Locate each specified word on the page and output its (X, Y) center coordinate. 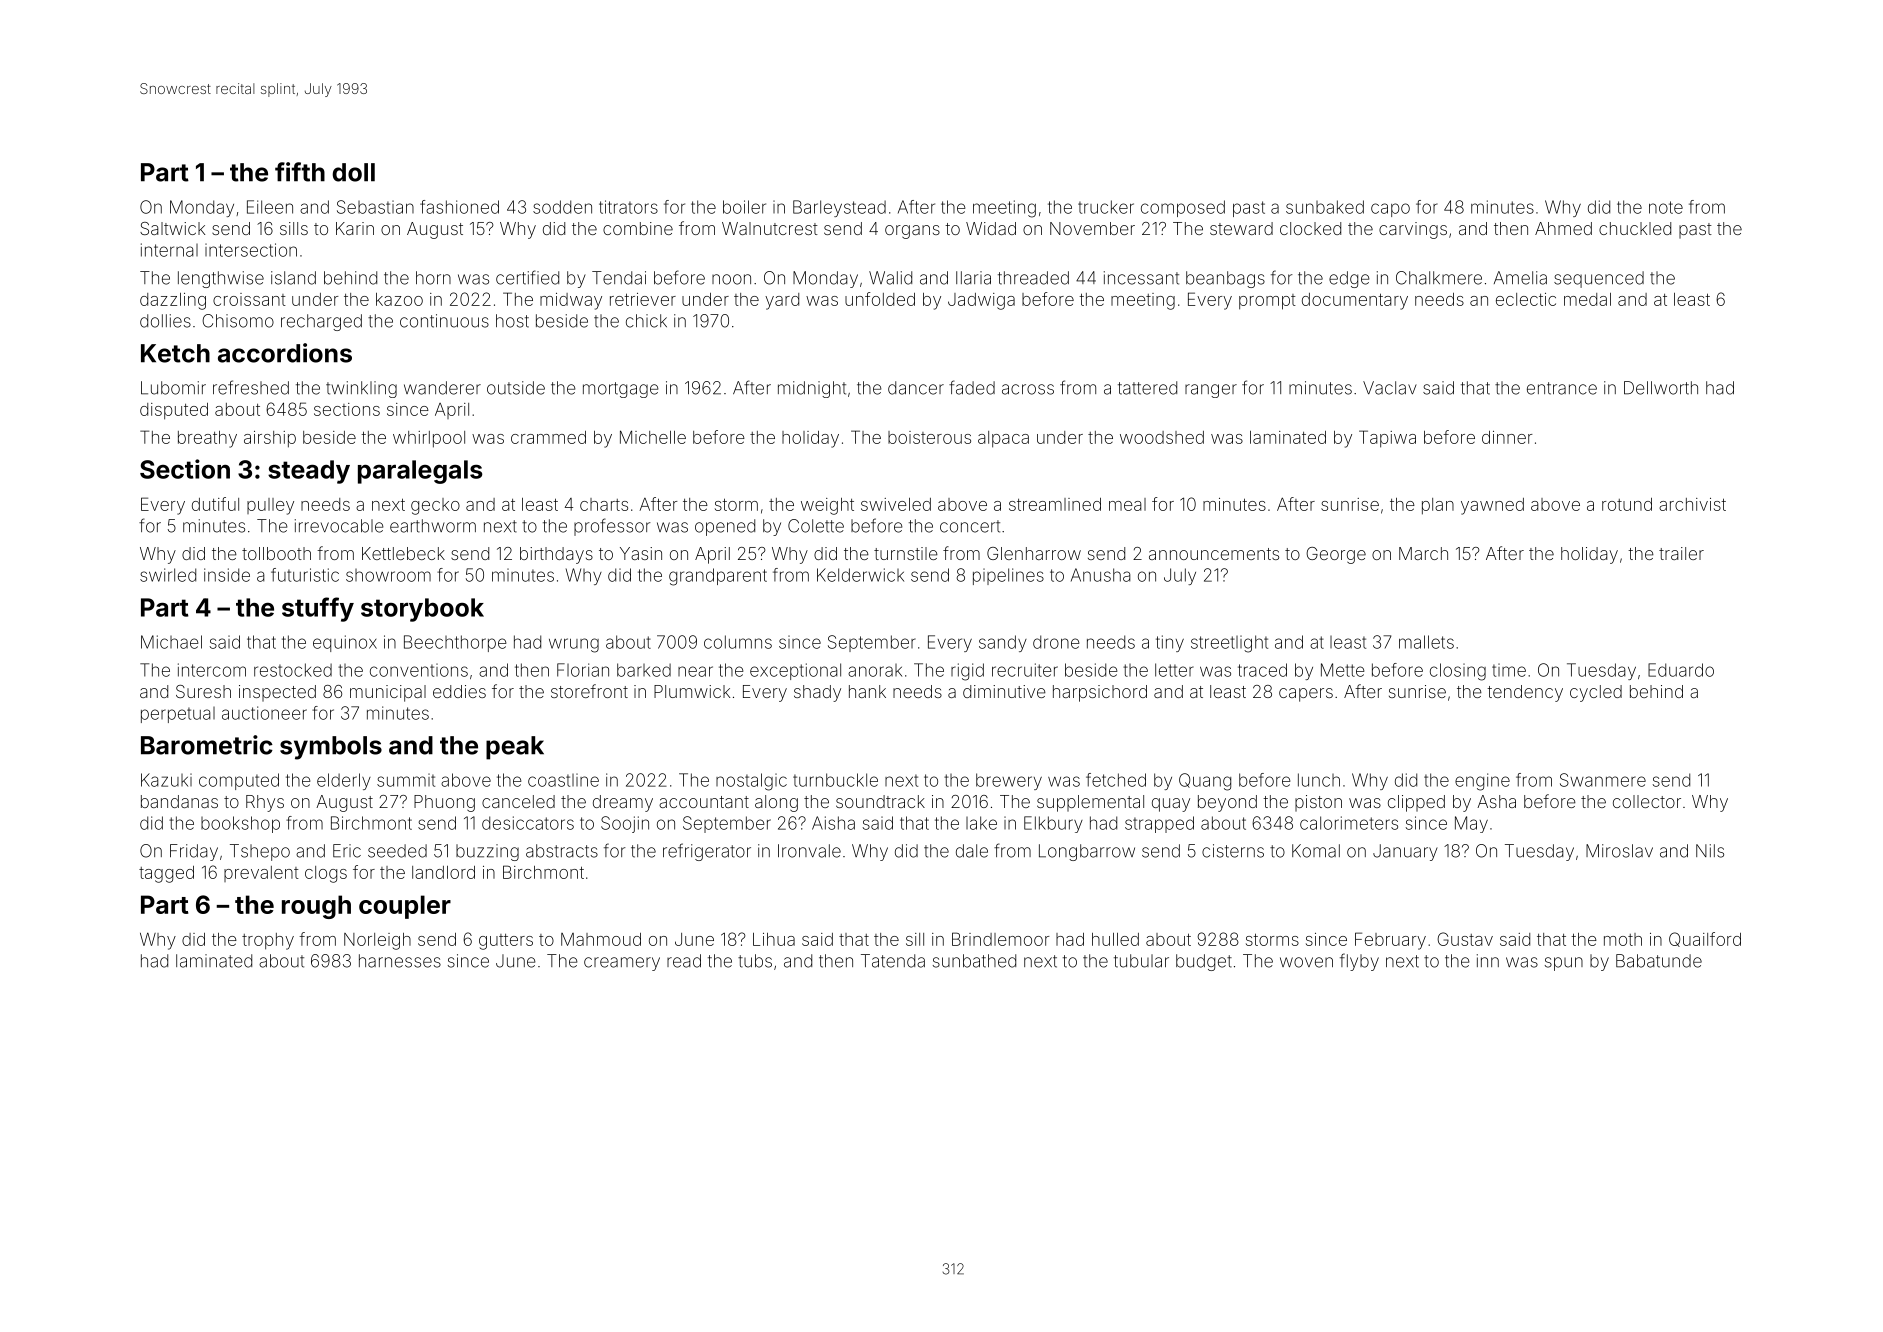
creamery (622, 964)
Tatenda (893, 961)
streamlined (1055, 504)
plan (1438, 506)
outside (516, 388)
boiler (744, 207)
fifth (300, 172)
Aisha (833, 823)
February (1390, 941)
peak (515, 748)
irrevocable (339, 526)
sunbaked (1325, 207)
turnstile (906, 553)
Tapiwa (1387, 439)
